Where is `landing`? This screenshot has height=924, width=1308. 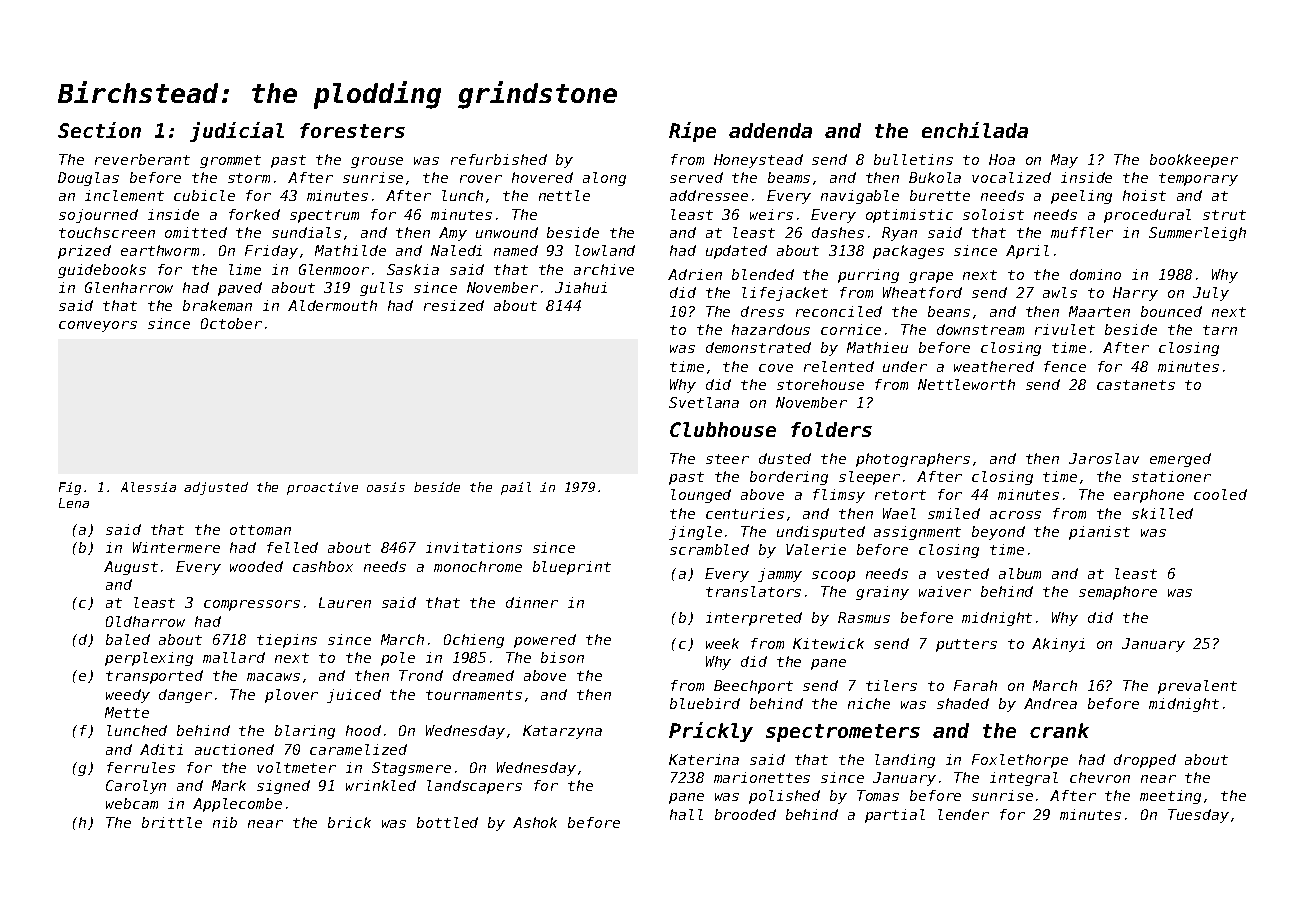 landing is located at coordinates (905, 761).
